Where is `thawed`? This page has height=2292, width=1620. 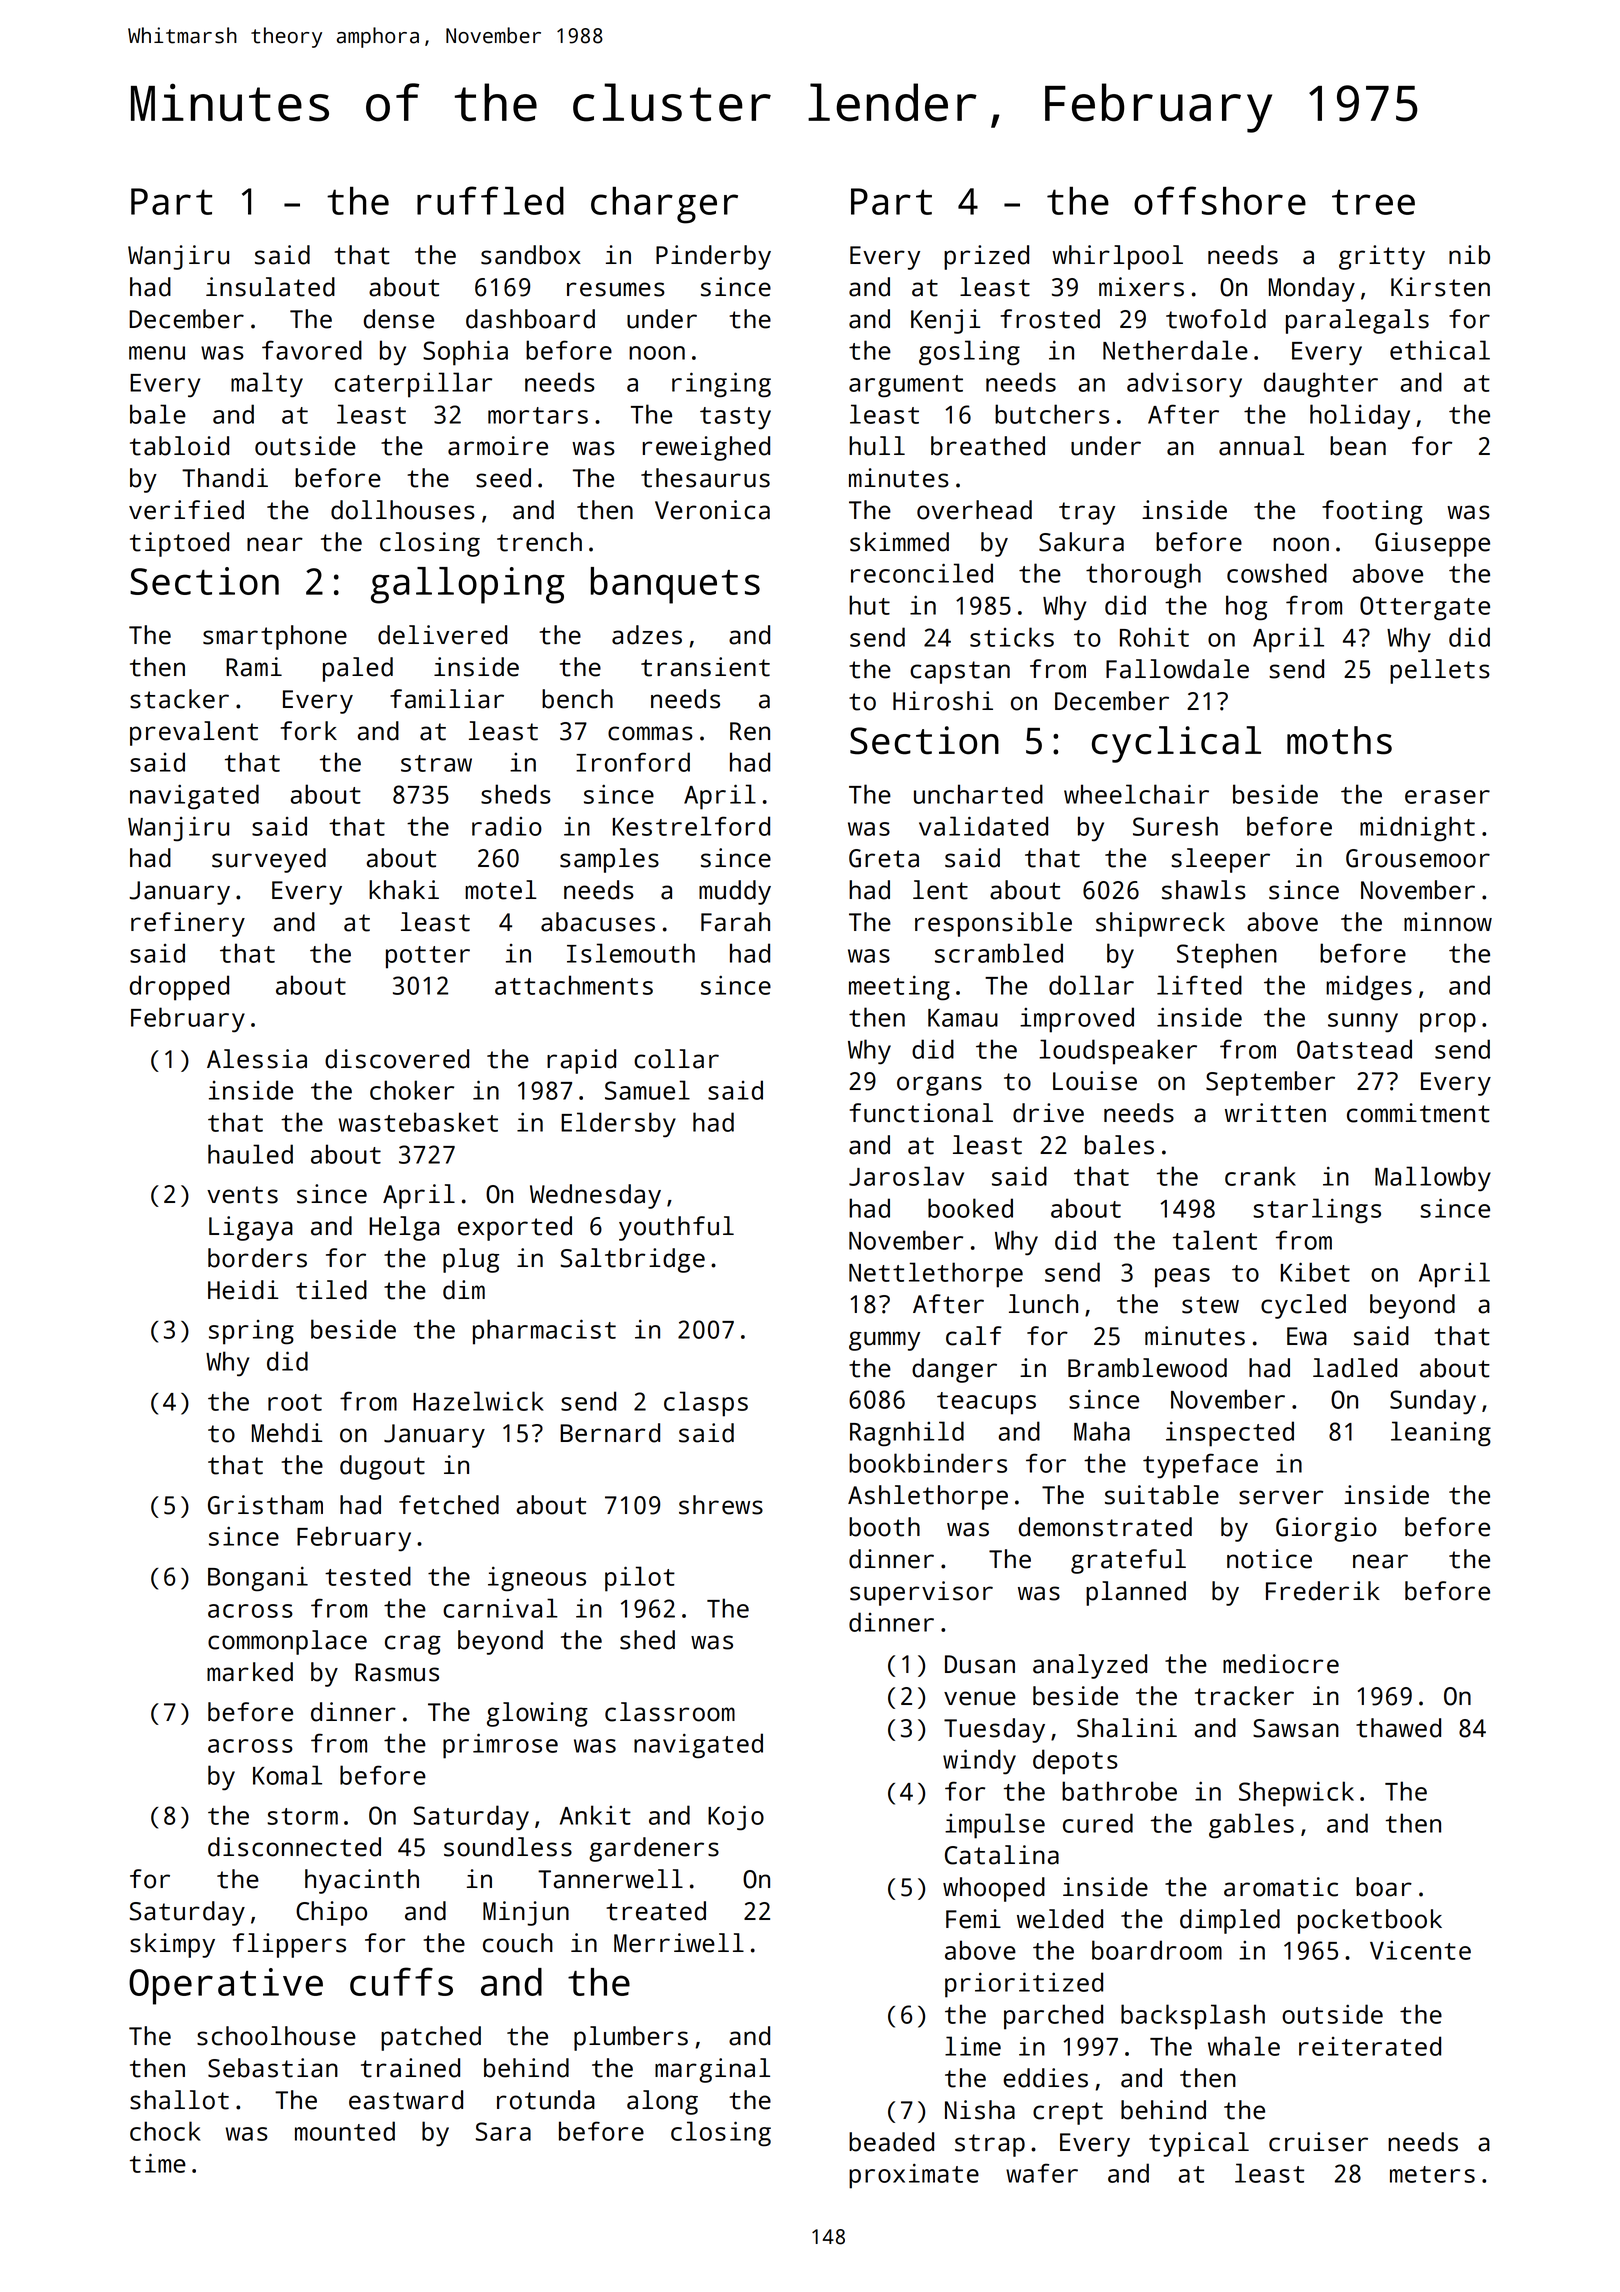 thawed is located at coordinates (1398, 1728).
